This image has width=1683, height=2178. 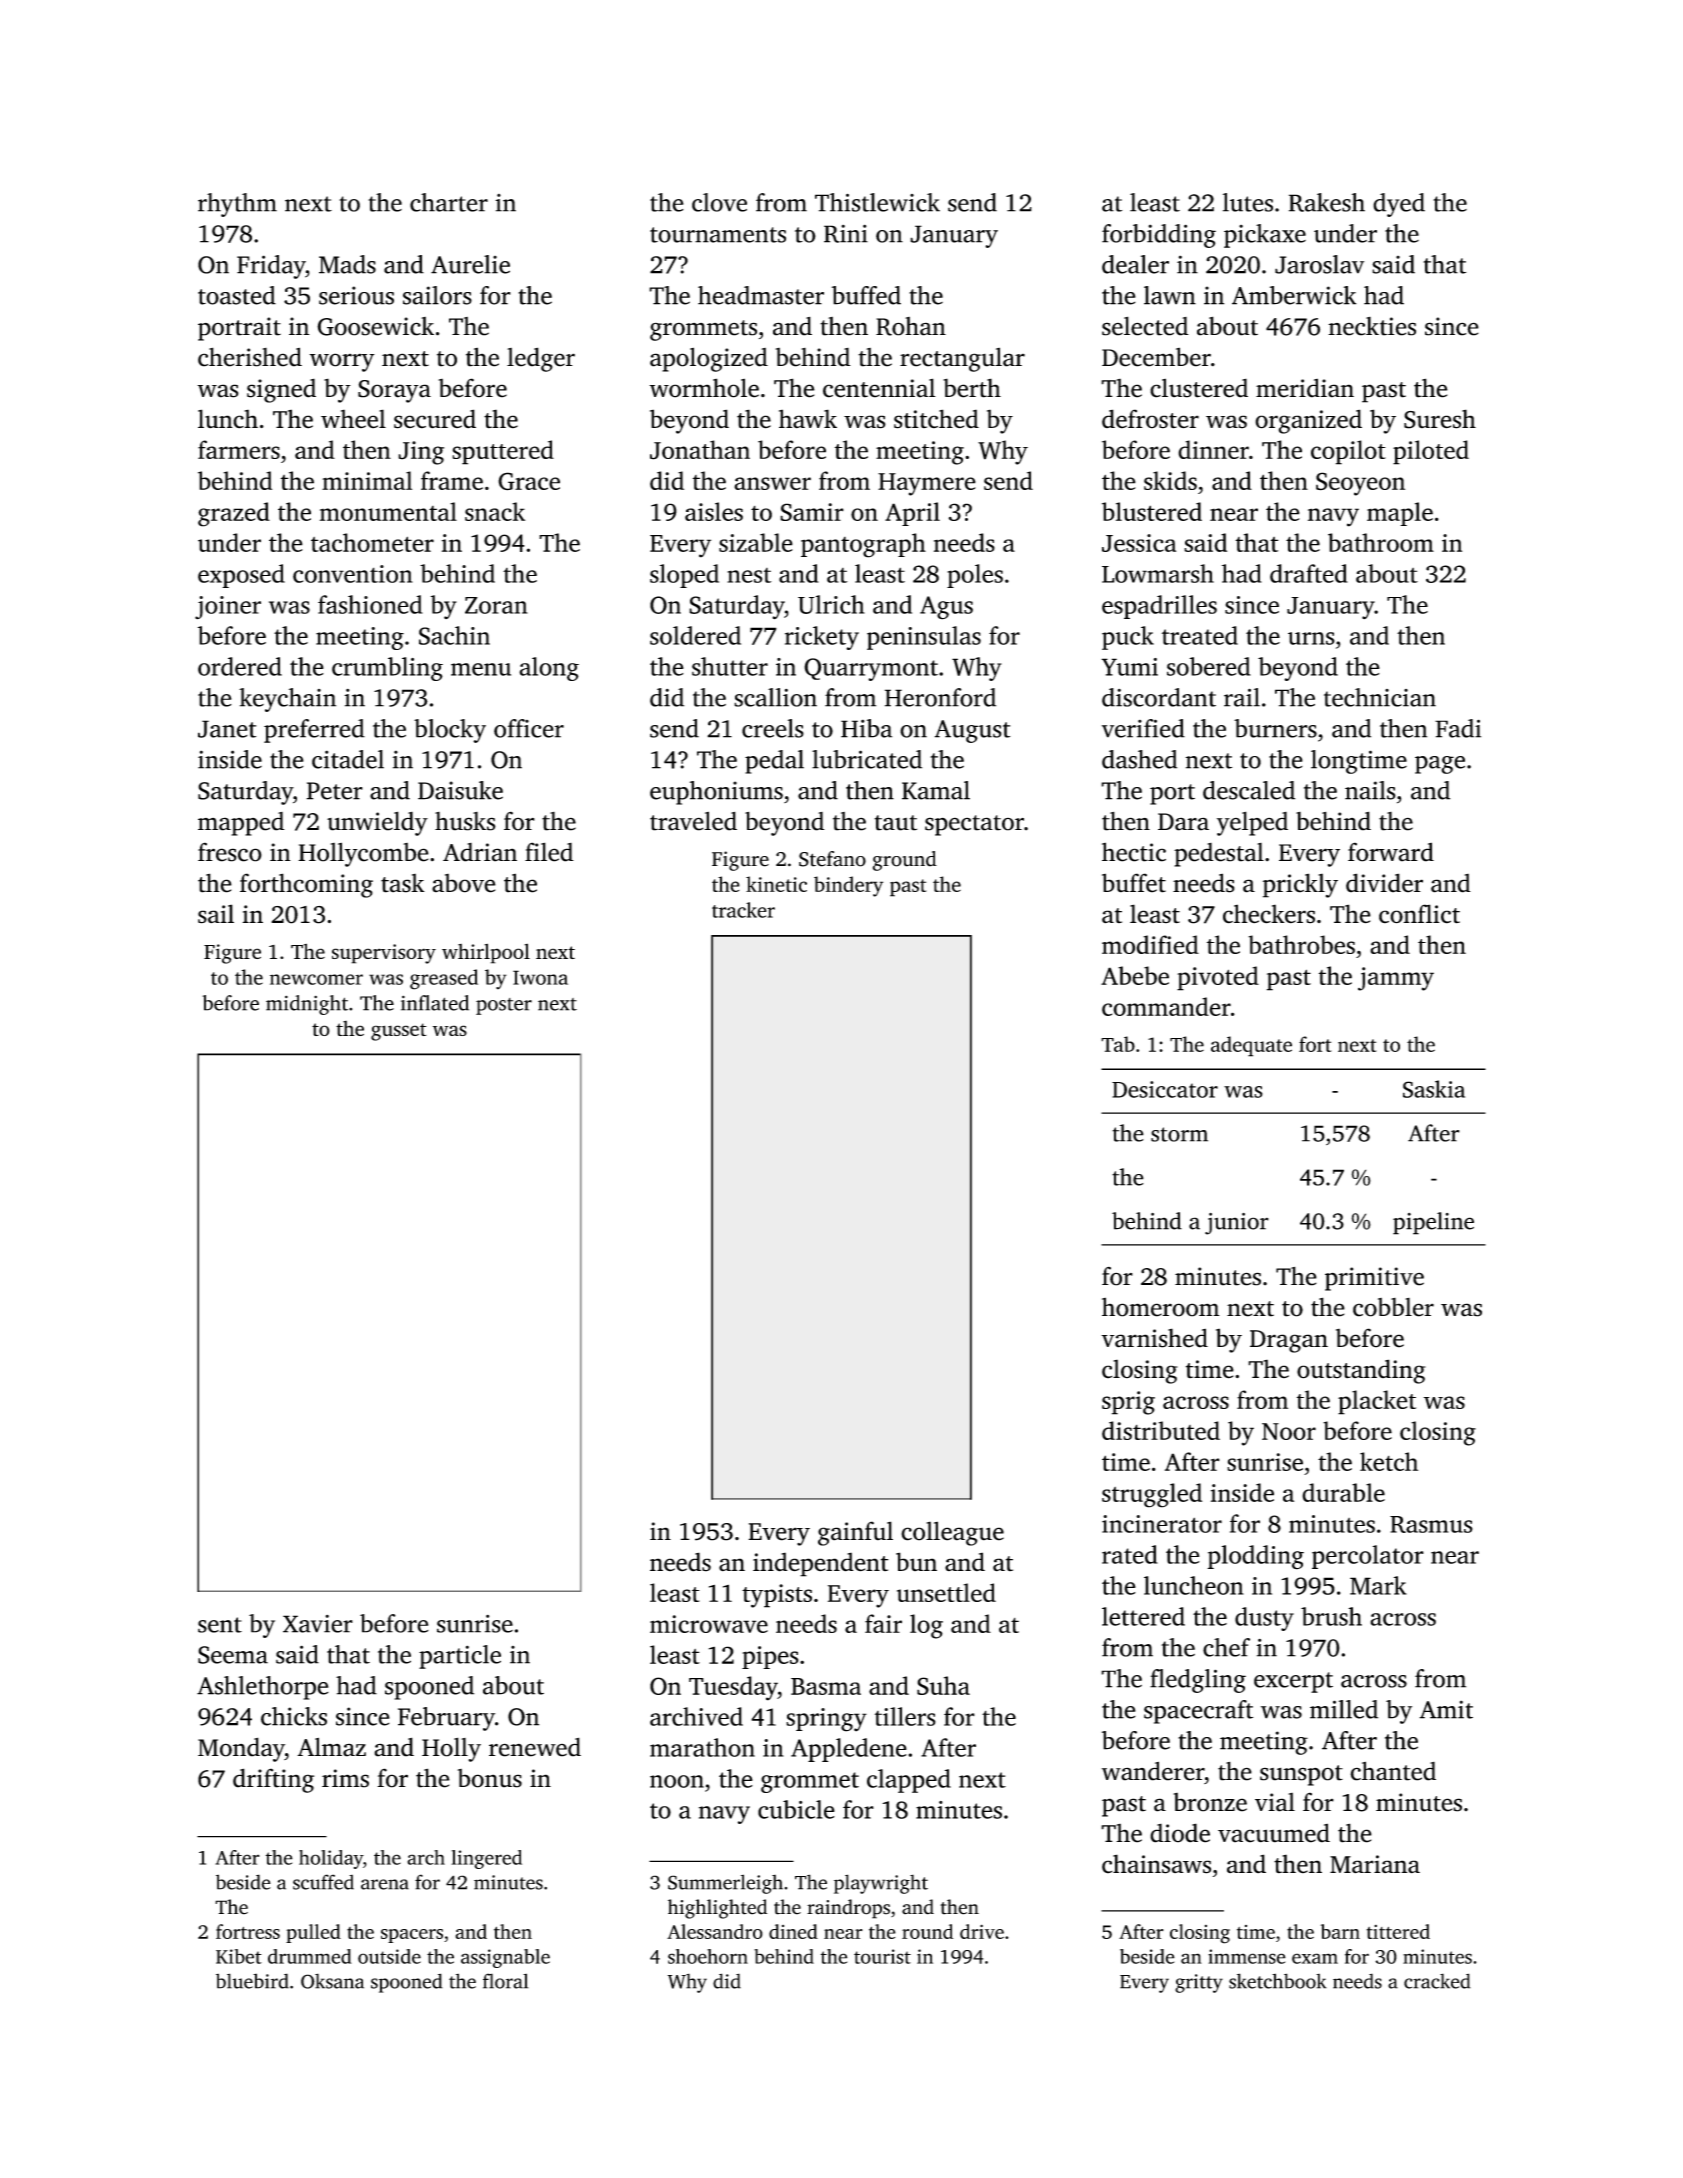 I want to click on lutes, so click(x=1248, y=202).
